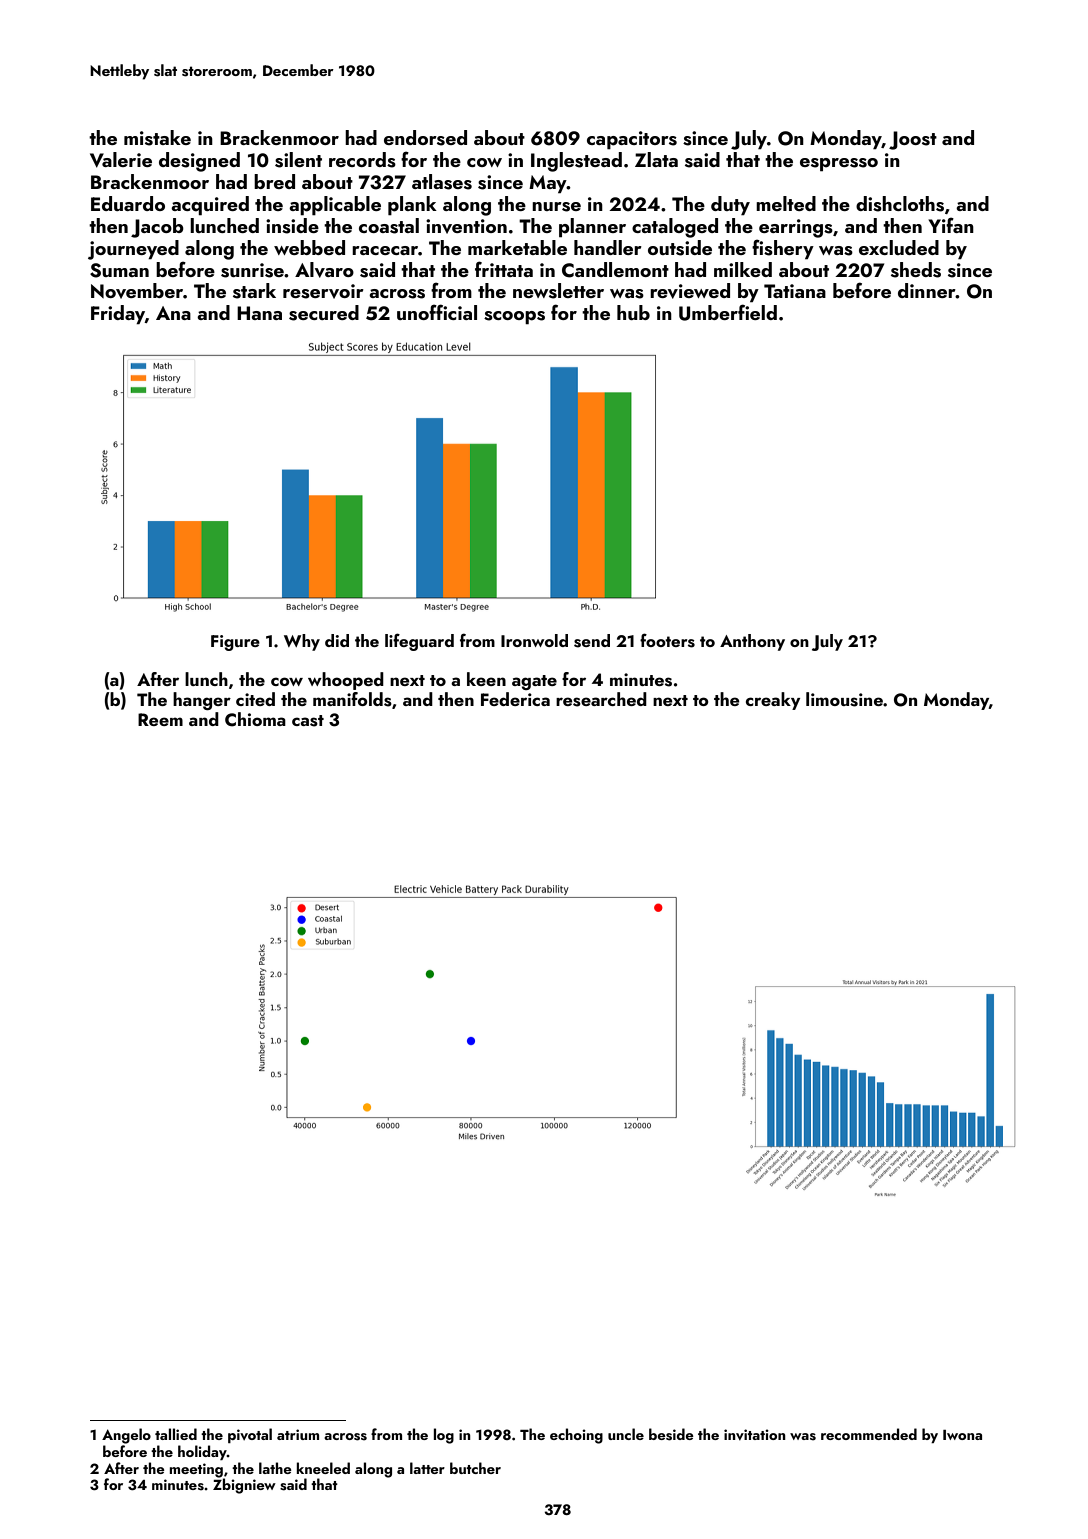  I want to click on capacitors, so click(632, 140).
